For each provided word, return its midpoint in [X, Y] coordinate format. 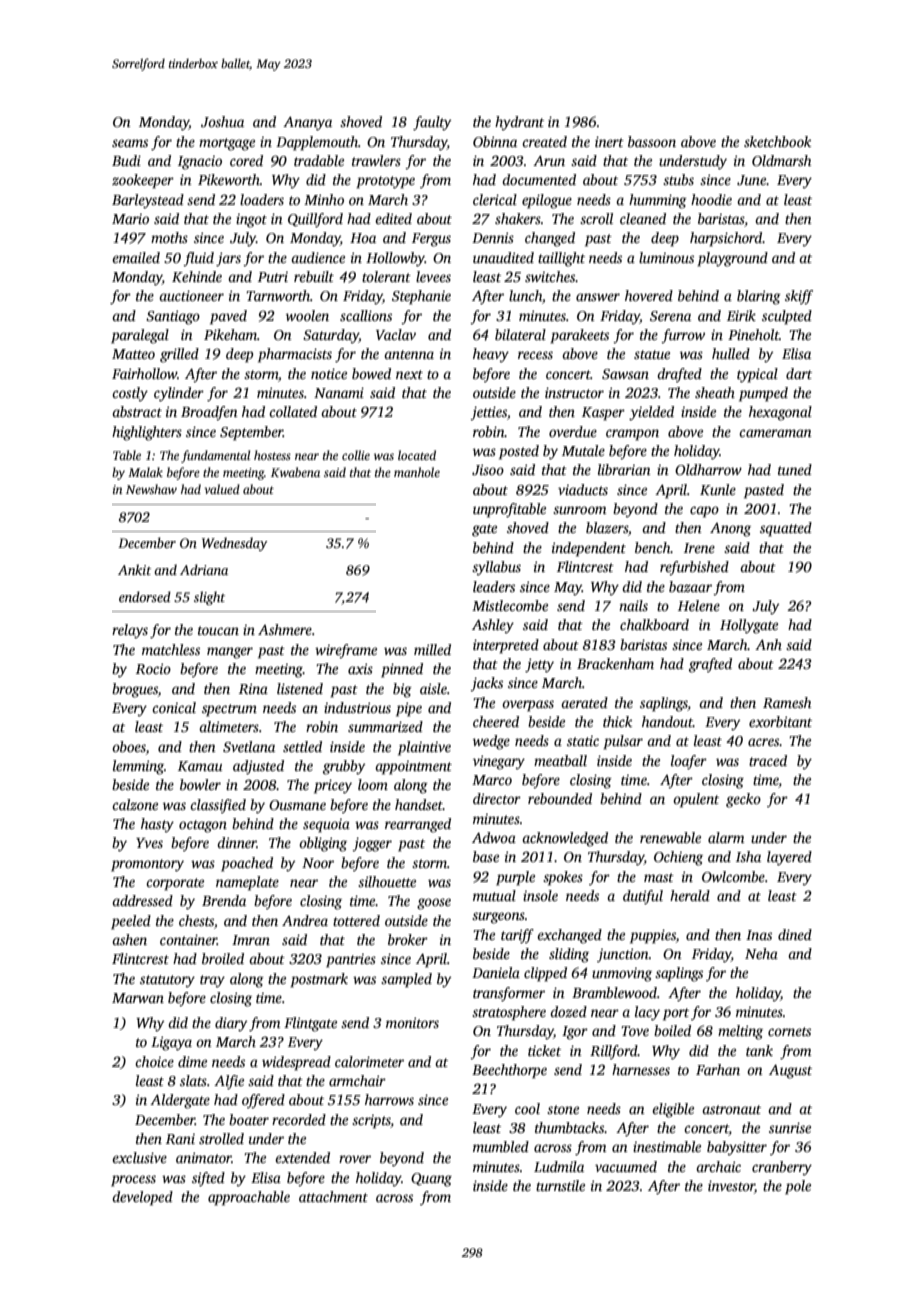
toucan [218, 630]
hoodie [711, 199]
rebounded [560, 798]
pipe [409, 709]
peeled [131, 922]
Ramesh [787, 702]
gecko [743, 800]
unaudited [503, 257]
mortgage [227, 144]
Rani [180, 1139]
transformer [509, 994]
